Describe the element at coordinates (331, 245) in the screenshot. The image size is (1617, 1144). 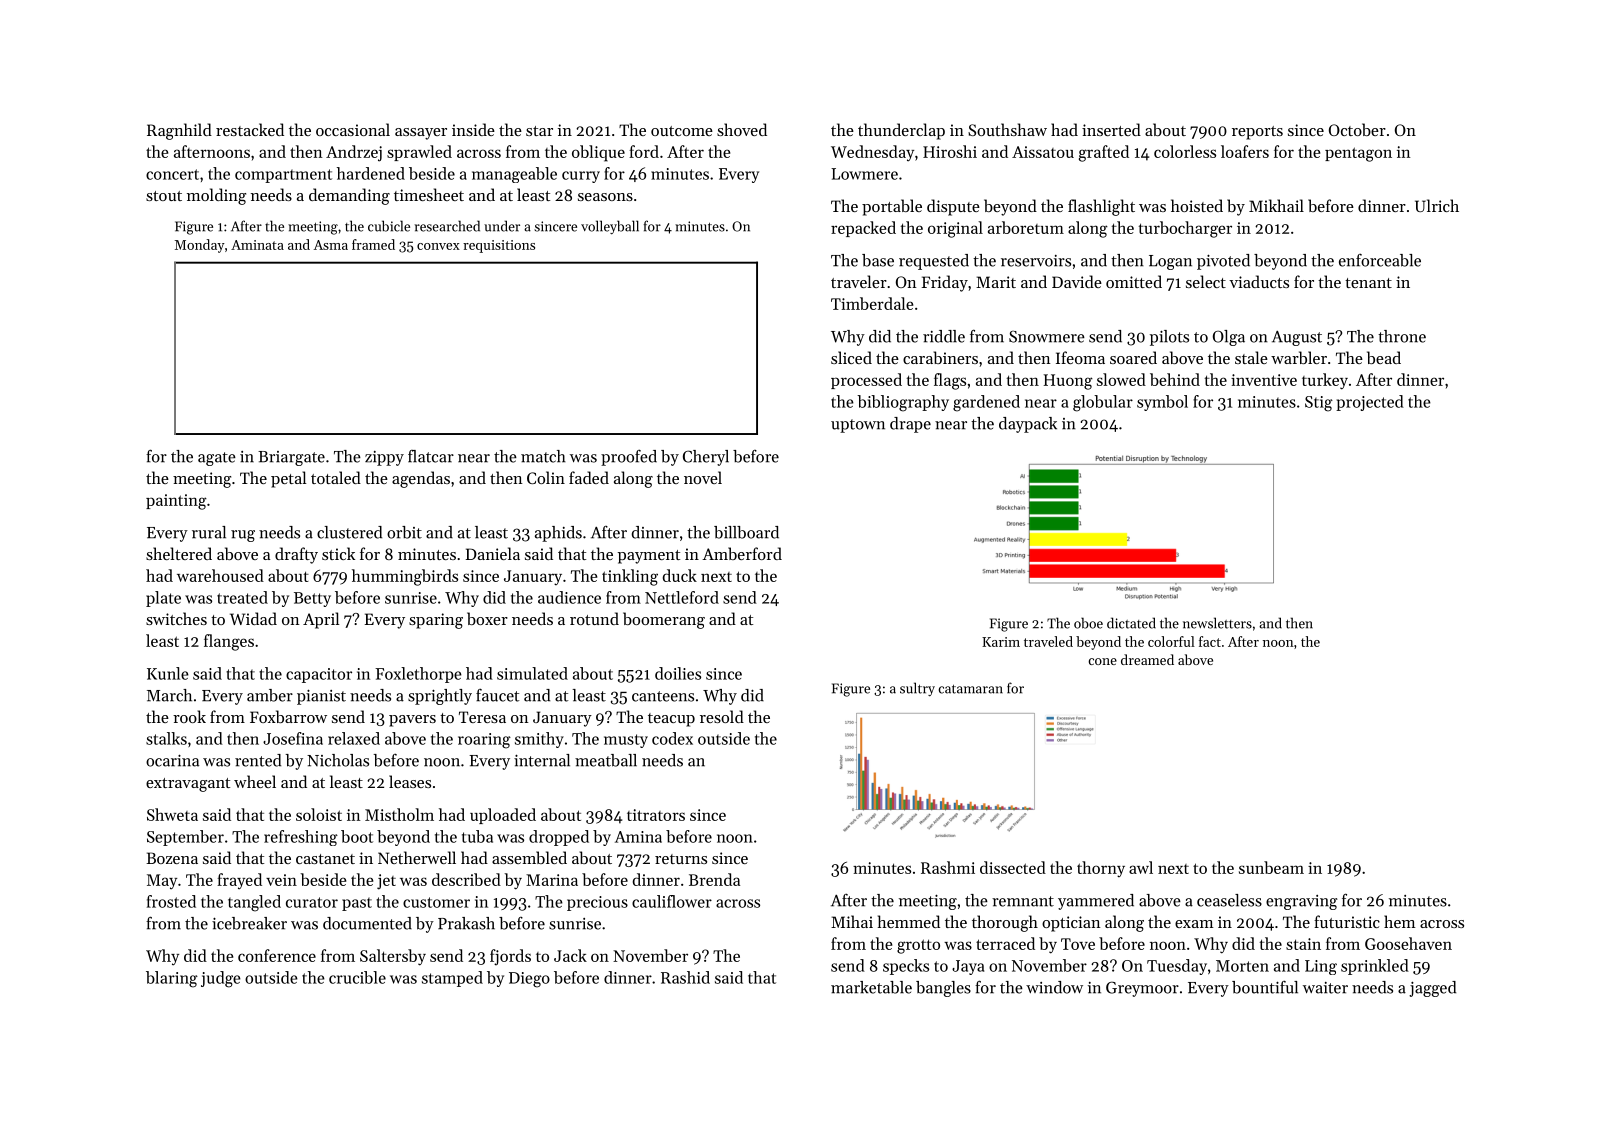
I see `Asma` at that location.
